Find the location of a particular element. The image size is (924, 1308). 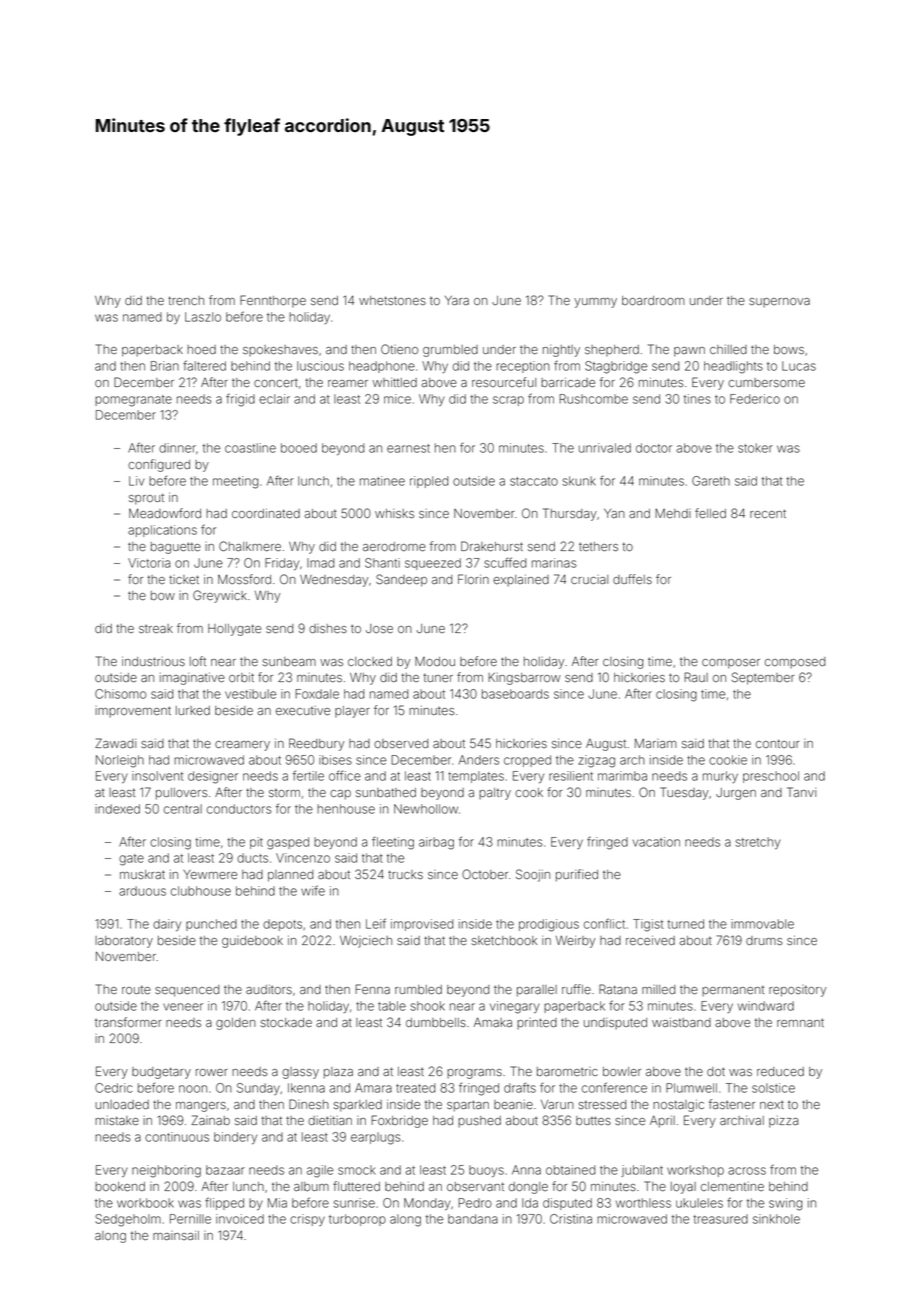

frigid is located at coordinates (240, 400).
